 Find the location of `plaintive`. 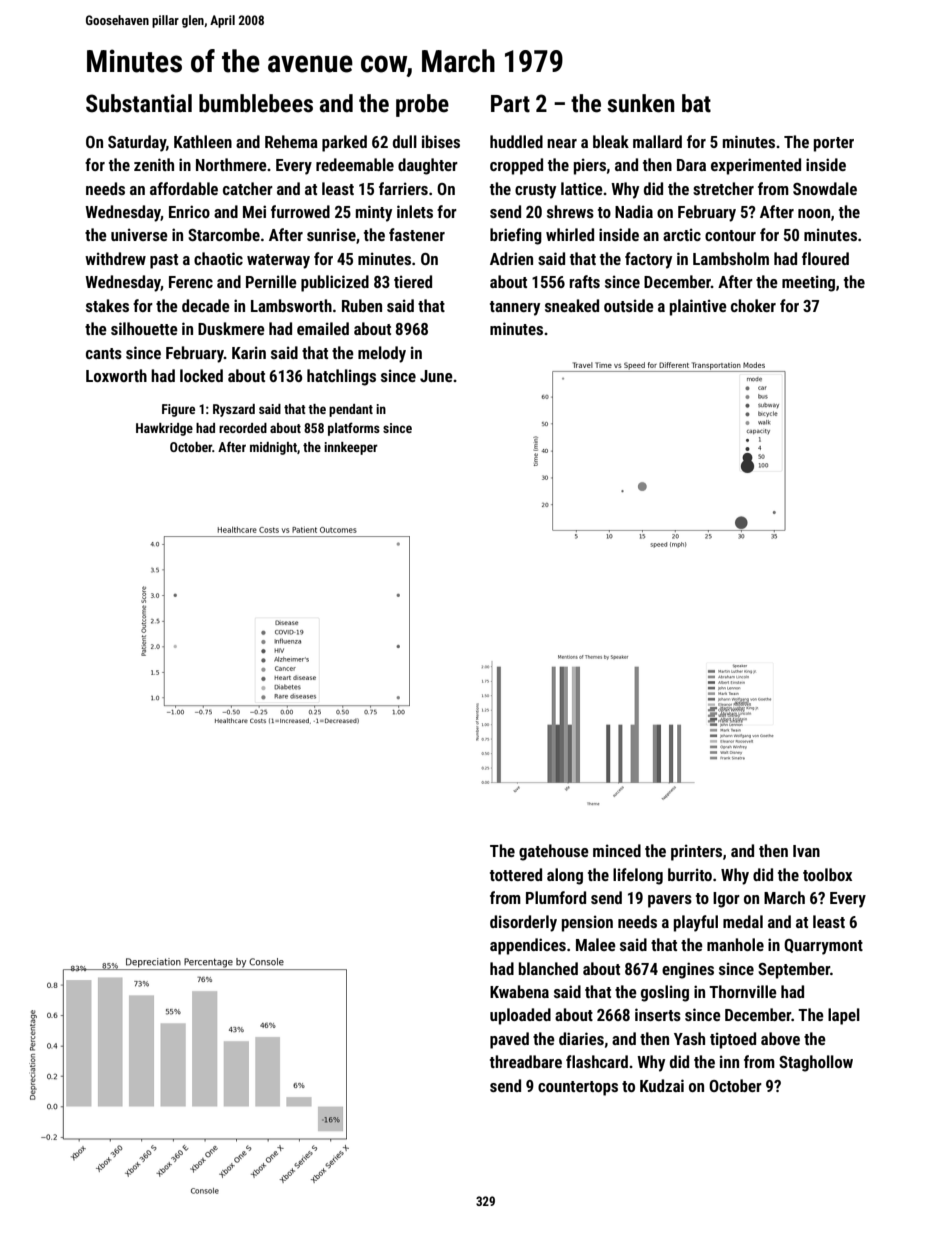

plaintive is located at coordinates (698, 307).
